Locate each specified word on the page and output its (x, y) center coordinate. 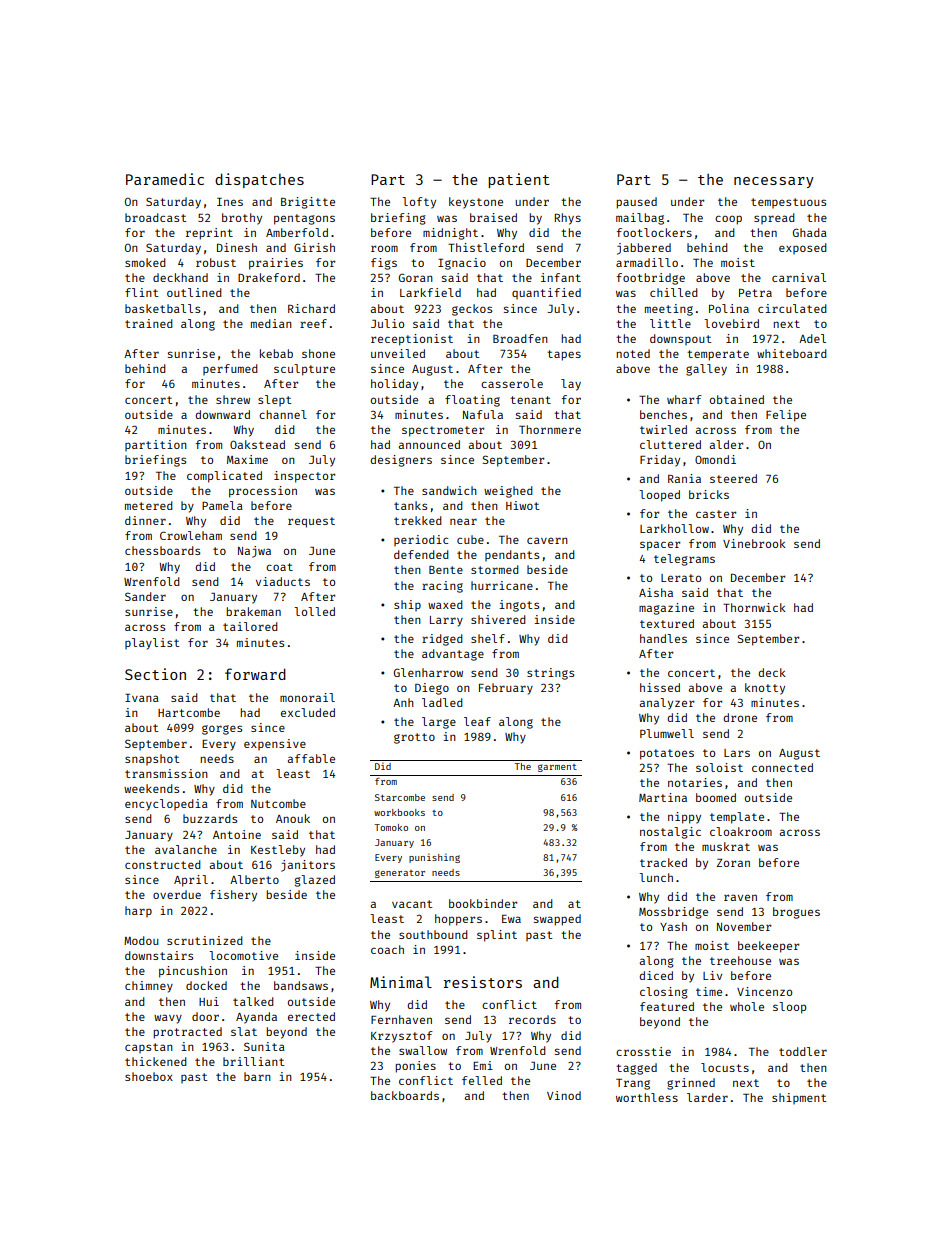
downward (222, 414)
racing (442, 587)
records (532, 1019)
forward (255, 674)
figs (384, 264)
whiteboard (792, 353)
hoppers (458, 920)
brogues (796, 913)
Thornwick (754, 607)
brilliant (253, 1061)
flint (141, 292)
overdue (177, 894)
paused (636, 203)
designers (401, 461)
